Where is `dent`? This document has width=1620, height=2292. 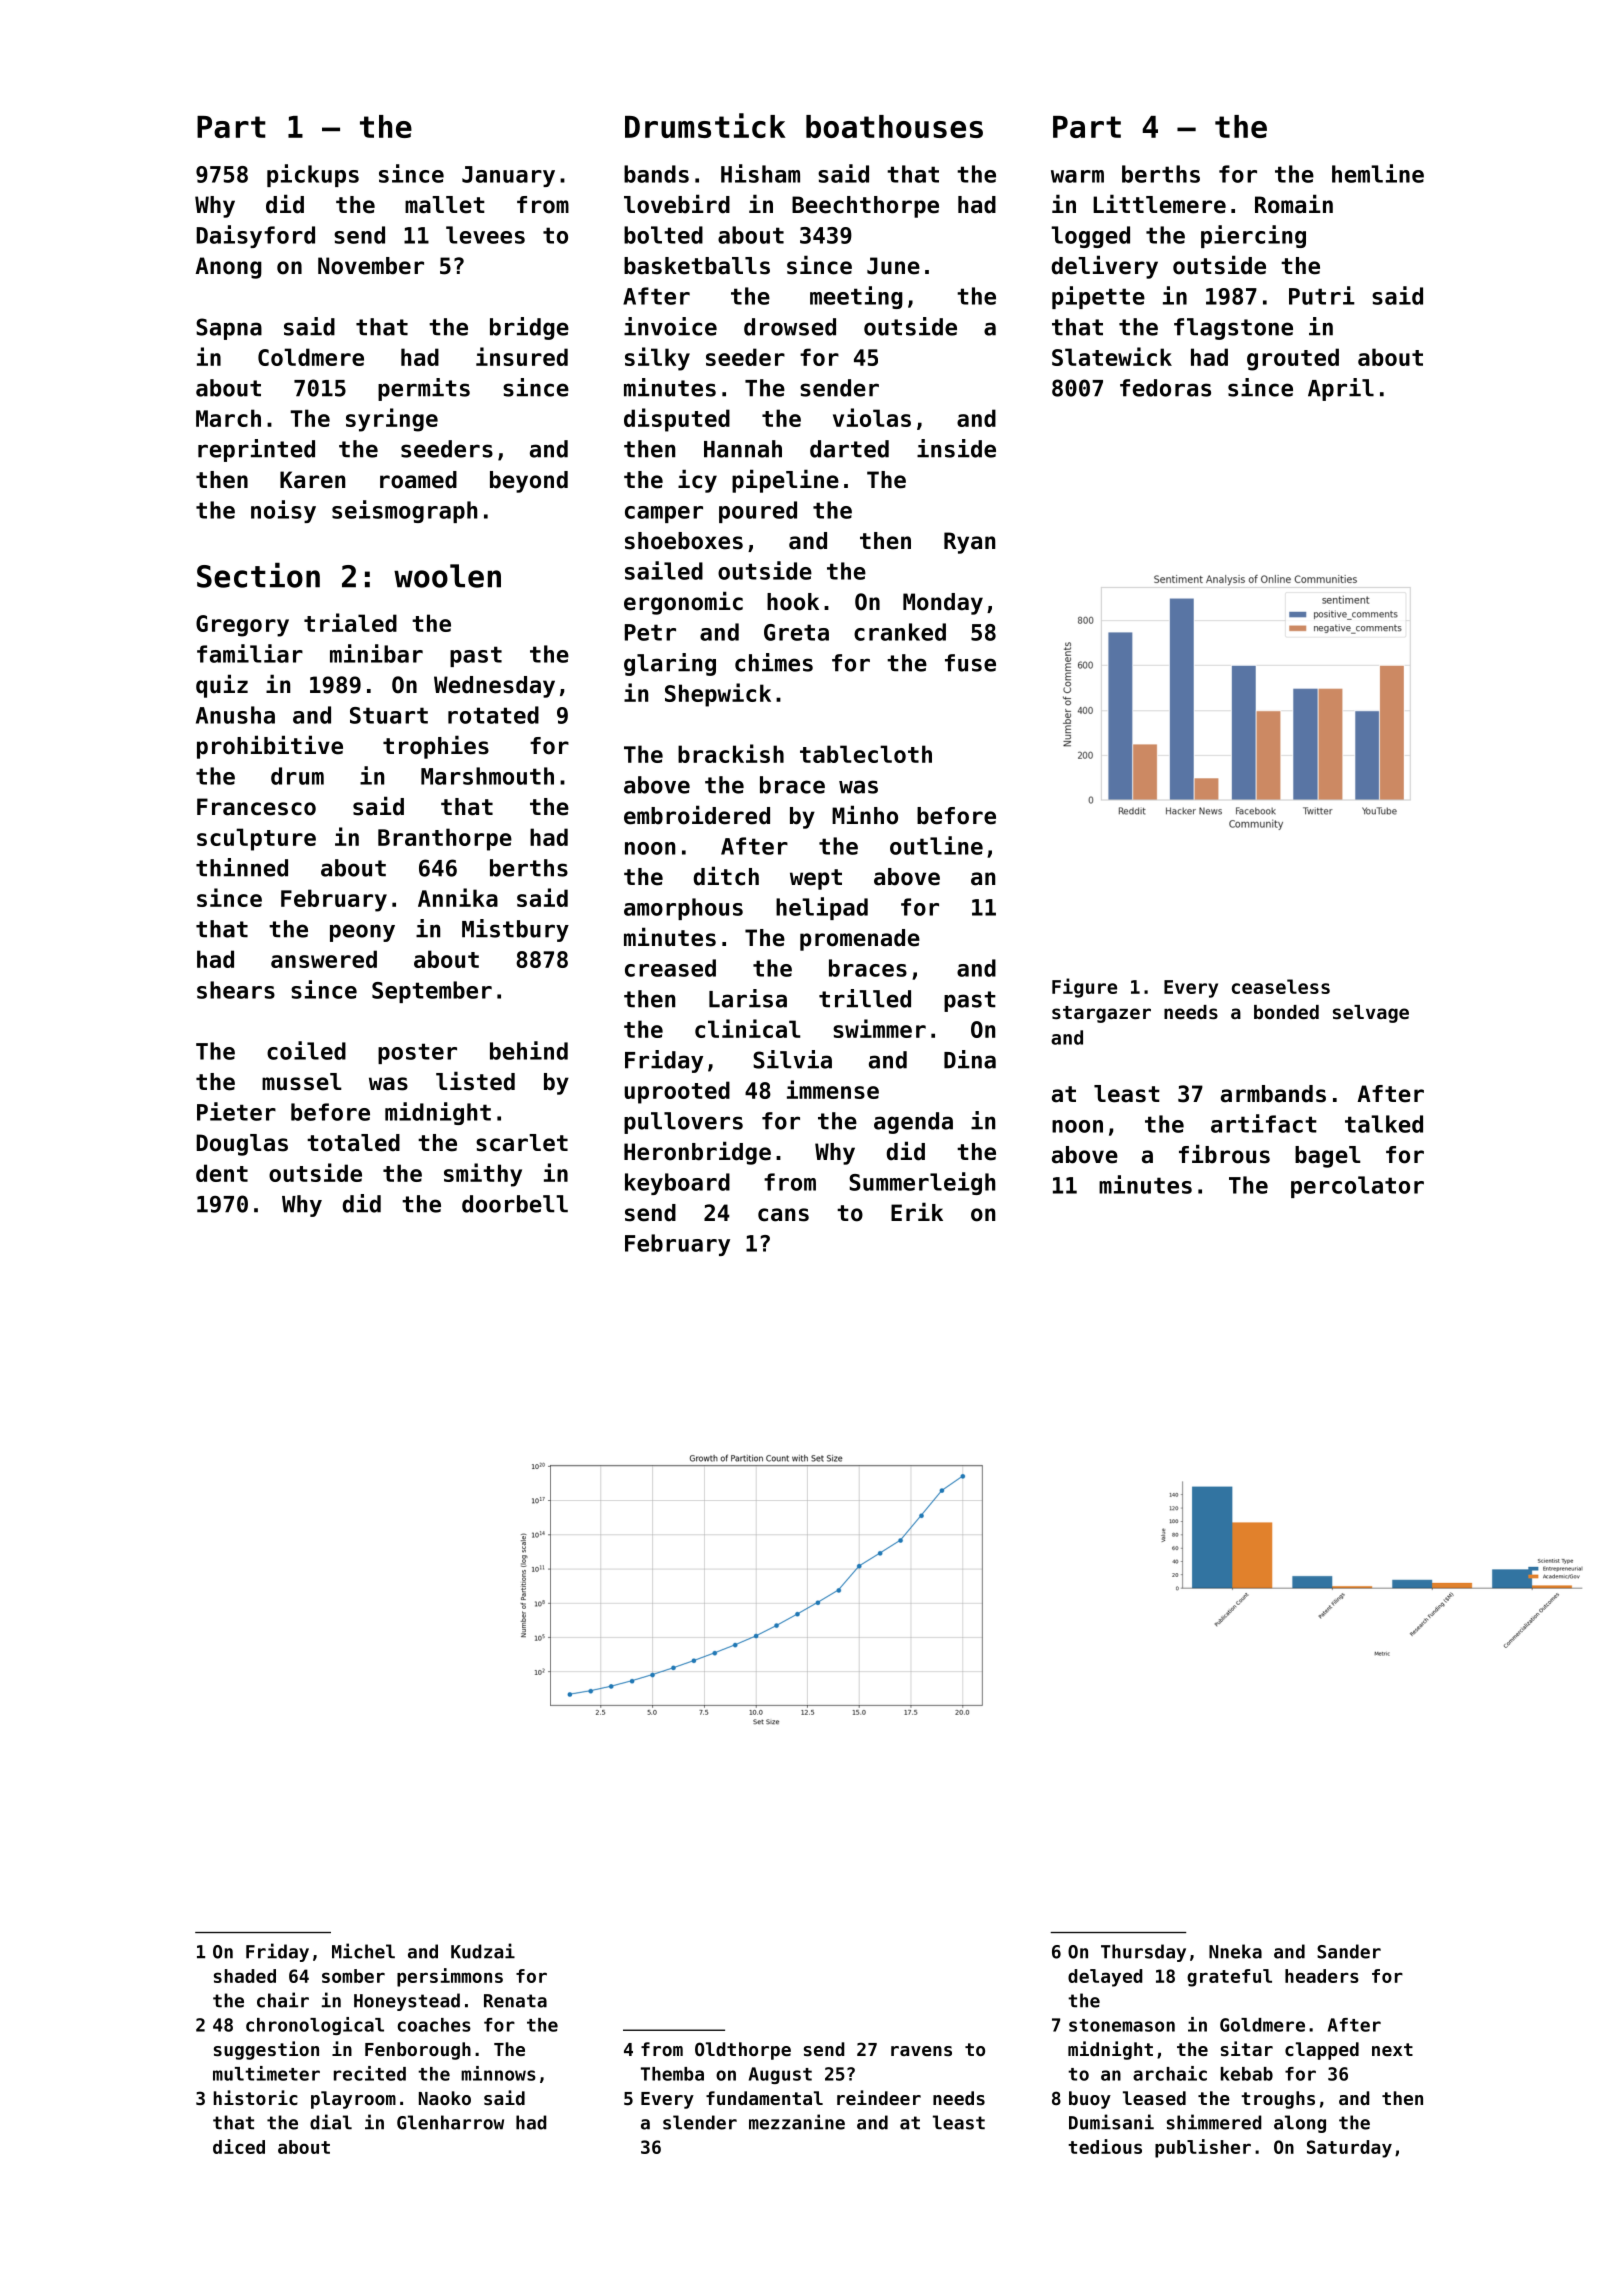 dent is located at coordinates (222, 1173).
